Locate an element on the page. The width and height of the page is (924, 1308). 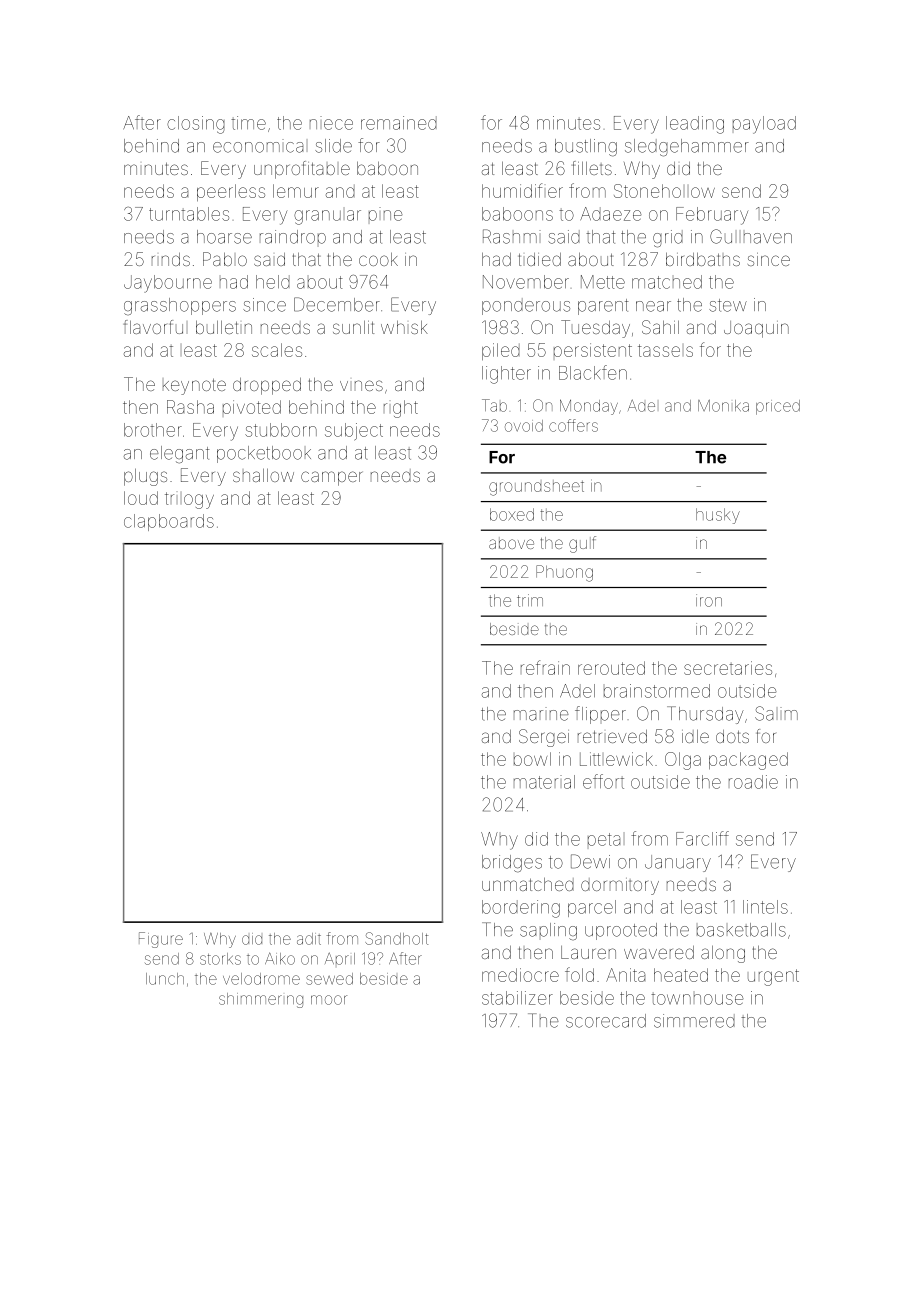
raindrop is located at coordinates (293, 237).
